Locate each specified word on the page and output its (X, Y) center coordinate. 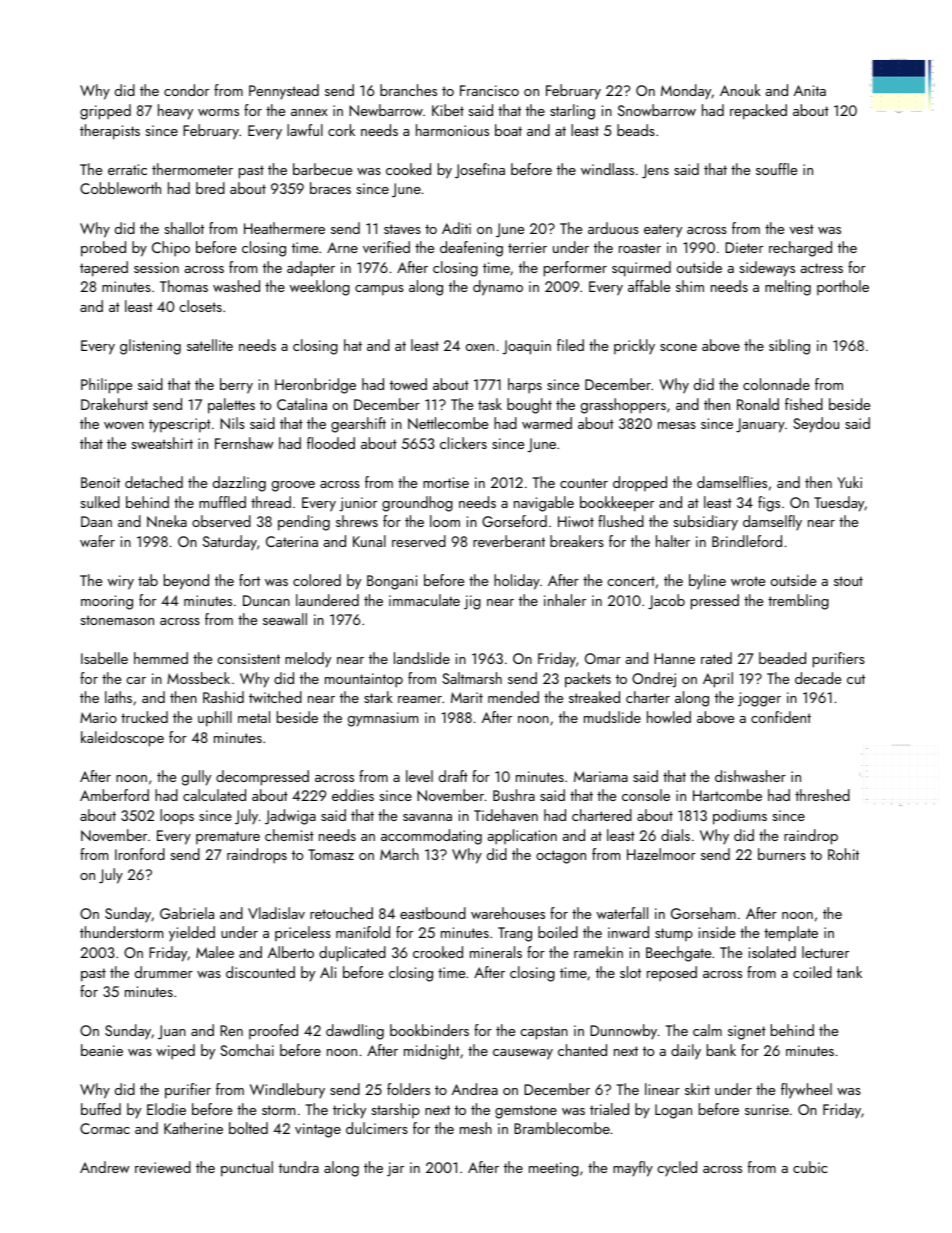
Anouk (740, 90)
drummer (164, 972)
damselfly (772, 522)
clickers (463, 443)
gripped (105, 112)
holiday (517, 582)
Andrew (105, 1167)
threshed (822, 795)
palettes (231, 406)
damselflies (732, 482)
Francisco (489, 90)
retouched (341, 913)
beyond (186, 582)
